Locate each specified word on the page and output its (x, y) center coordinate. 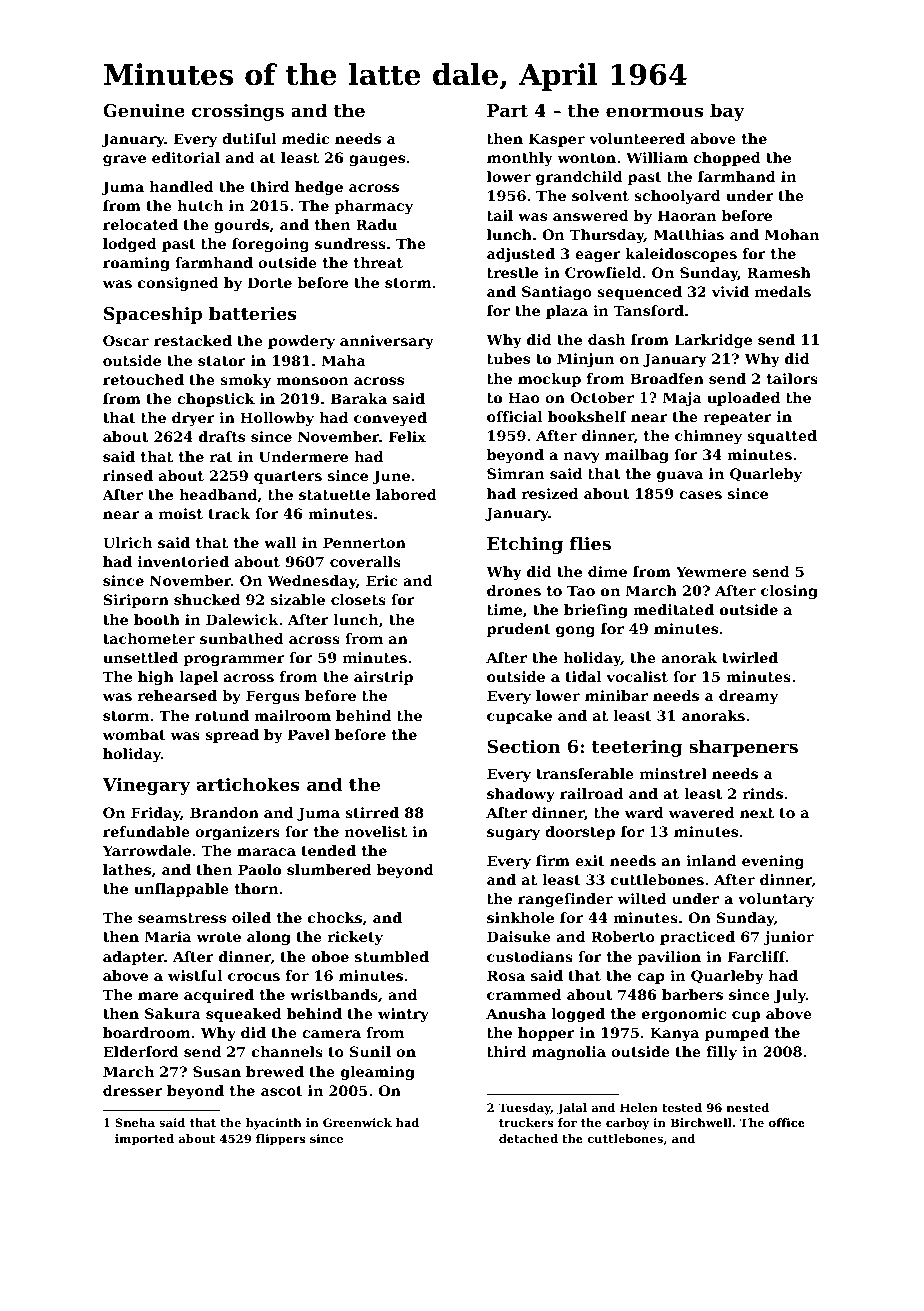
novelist (376, 831)
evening (773, 862)
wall (280, 542)
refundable (146, 831)
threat (378, 262)
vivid (730, 291)
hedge (319, 188)
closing (789, 592)
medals (783, 291)
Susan (217, 1071)
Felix (407, 436)
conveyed (390, 419)
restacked (193, 340)
